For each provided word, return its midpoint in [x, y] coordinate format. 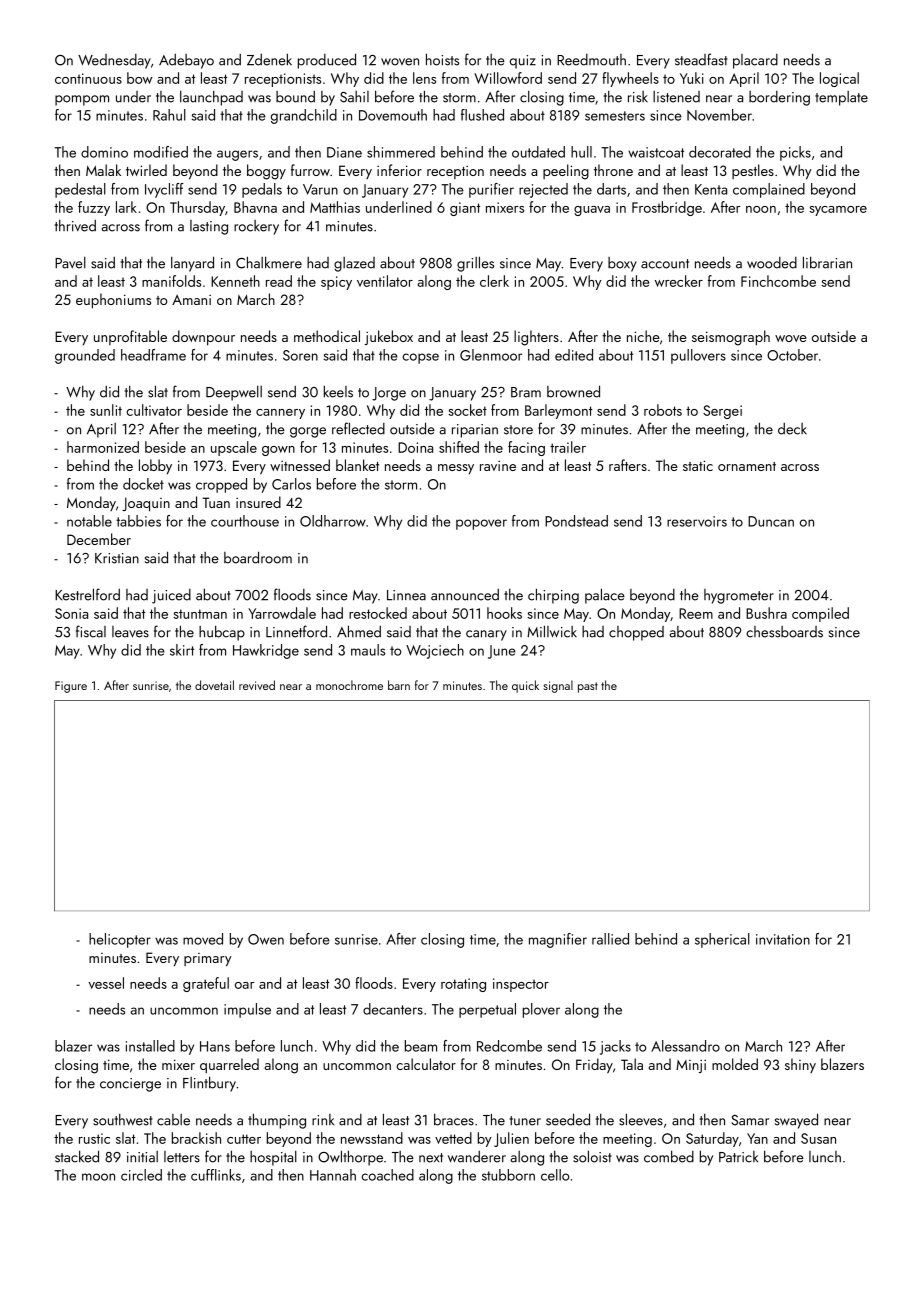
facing [526, 448]
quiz [523, 62]
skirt [182, 650]
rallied [610, 939]
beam [421, 1046]
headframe [153, 355]
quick [525, 686]
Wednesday [114, 61]
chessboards [784, 632]
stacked [77, 1156]
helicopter [120, 940]
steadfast [701, 59]
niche [643, 336]
